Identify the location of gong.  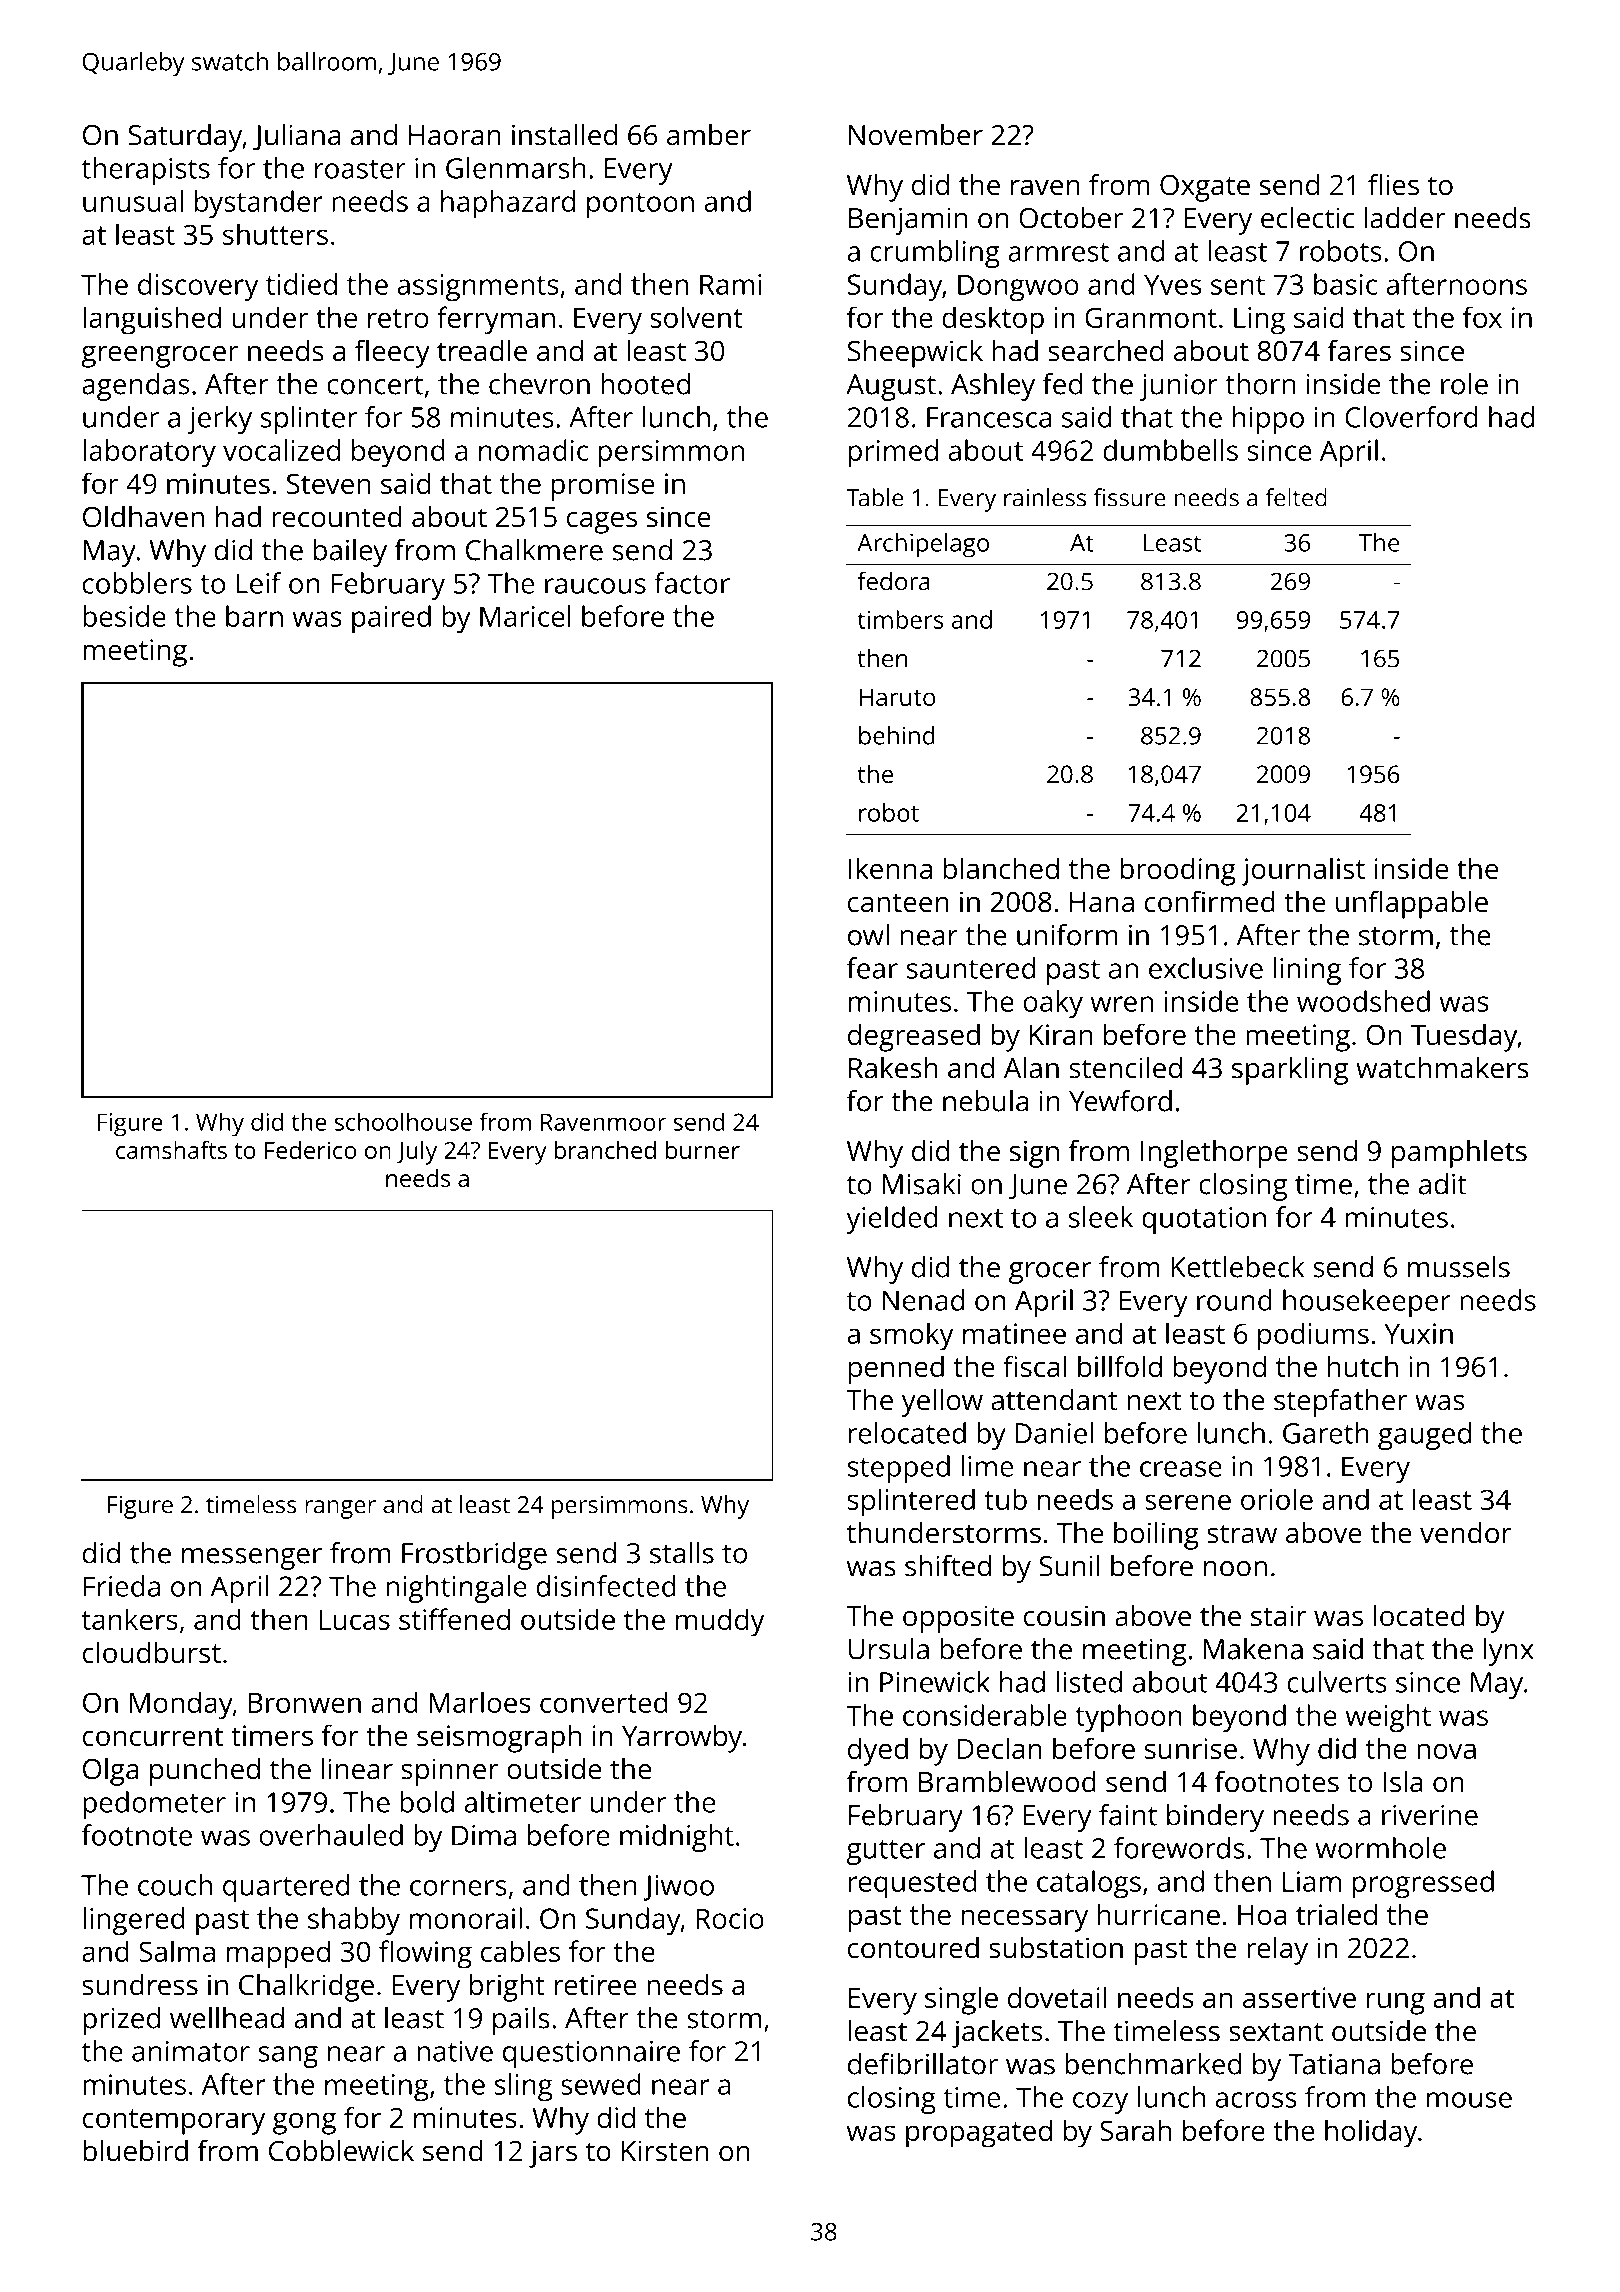
(304, 2123).
